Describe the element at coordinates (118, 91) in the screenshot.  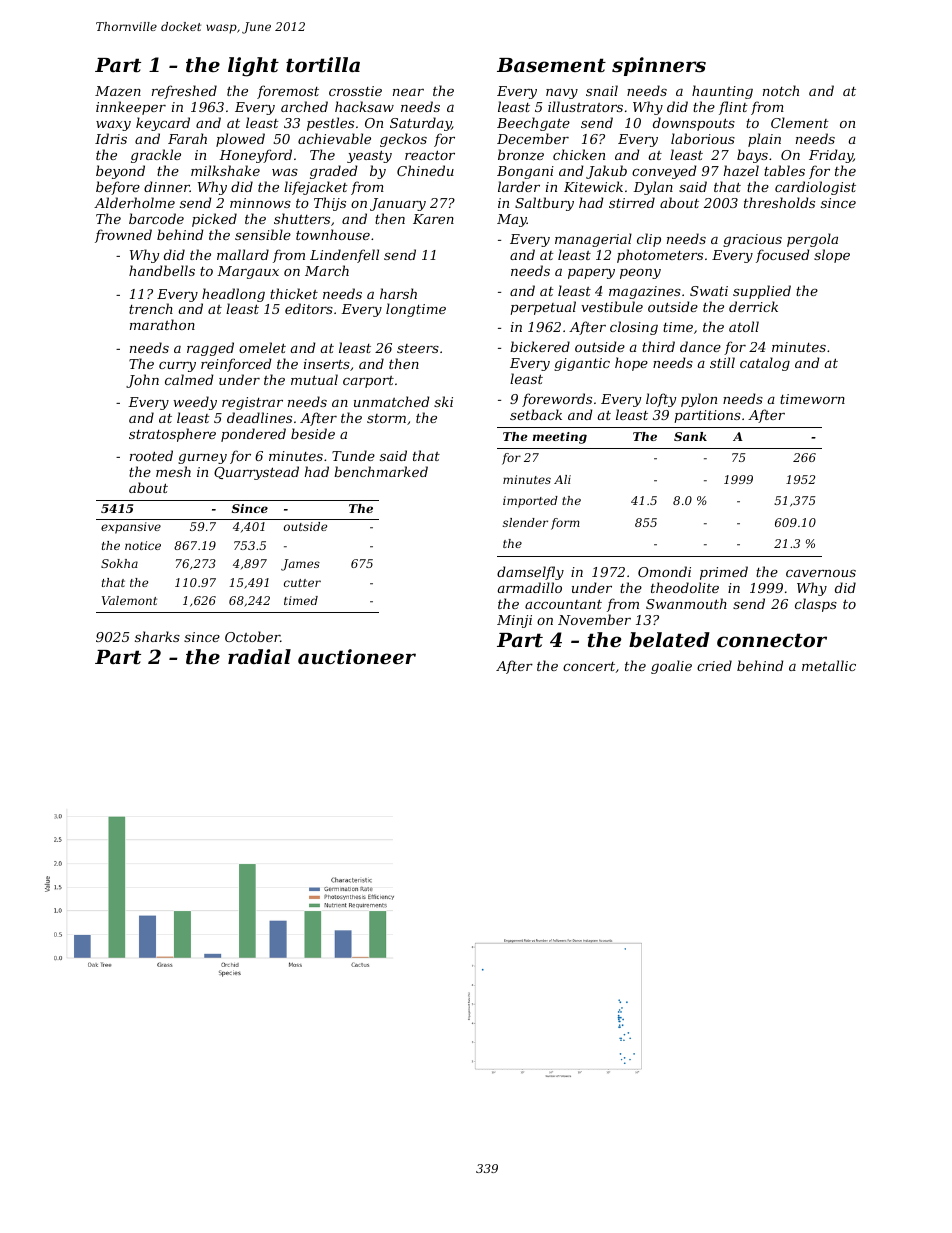
I see `Mazen` at that location.
